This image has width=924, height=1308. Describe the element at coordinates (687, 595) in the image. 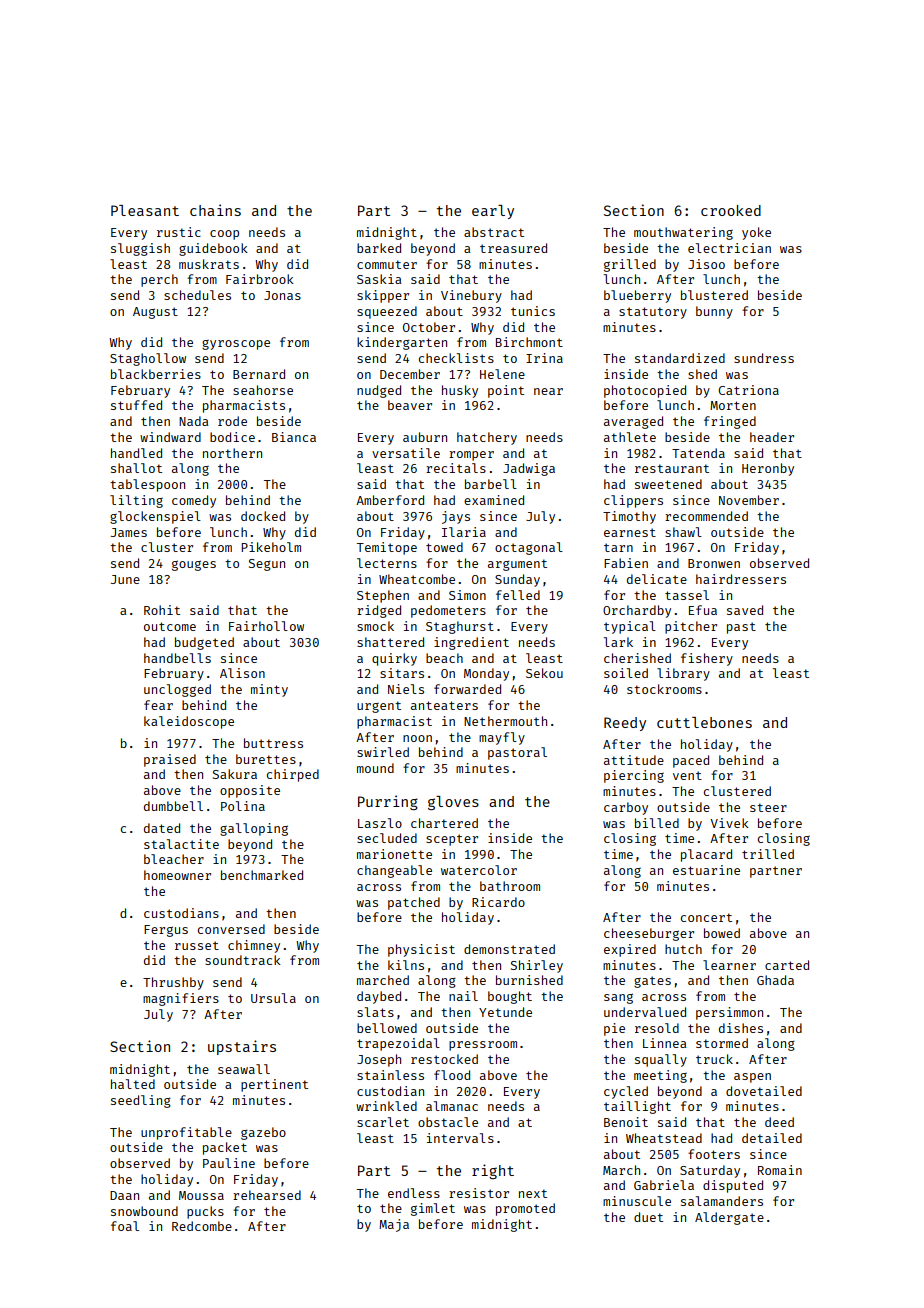

I see `tassel` at that location.
